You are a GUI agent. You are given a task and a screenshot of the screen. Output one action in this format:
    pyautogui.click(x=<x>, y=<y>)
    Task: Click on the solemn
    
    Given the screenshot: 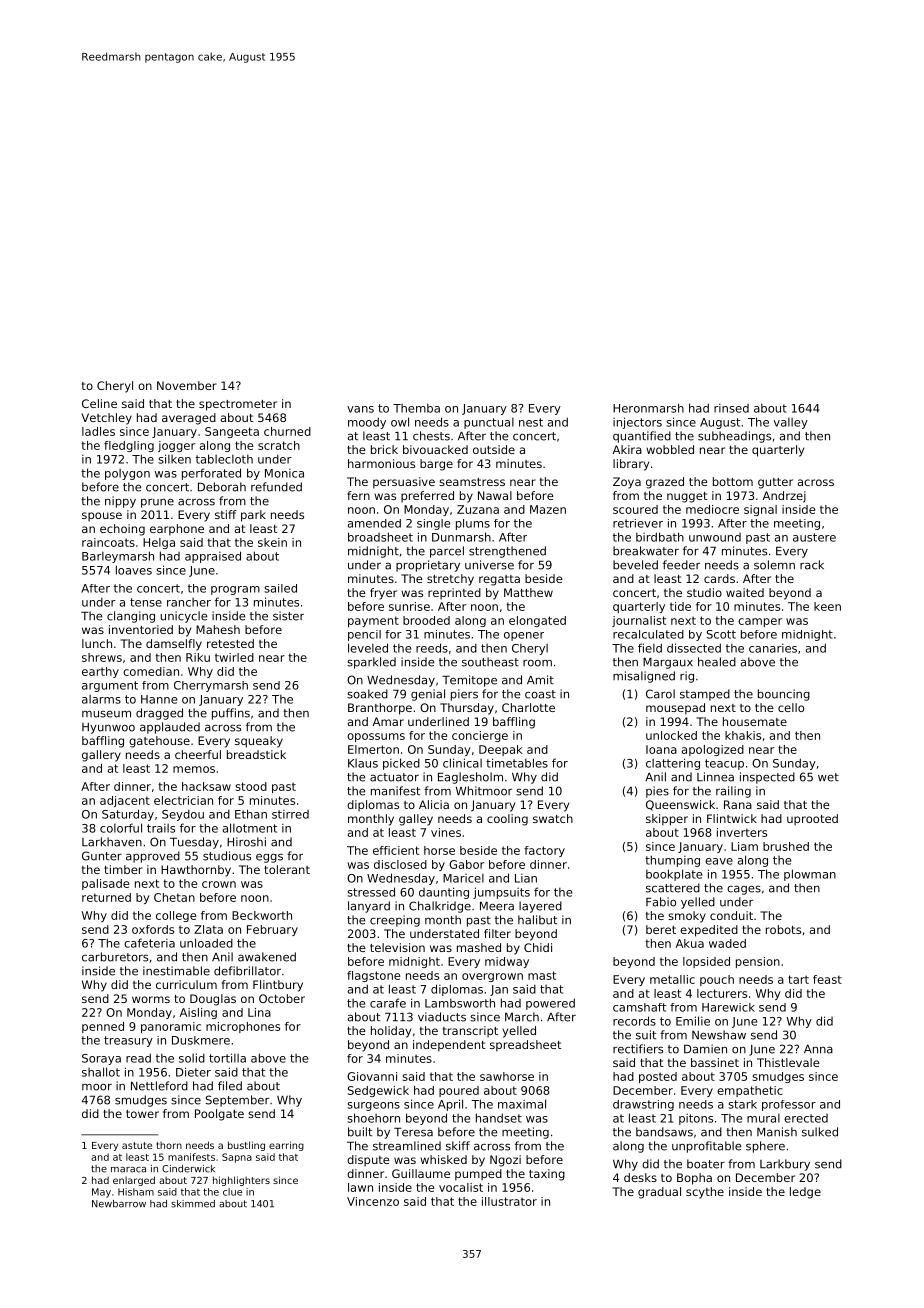 What is the action you would take?
    pyautogui.click(x=774, y=565)
